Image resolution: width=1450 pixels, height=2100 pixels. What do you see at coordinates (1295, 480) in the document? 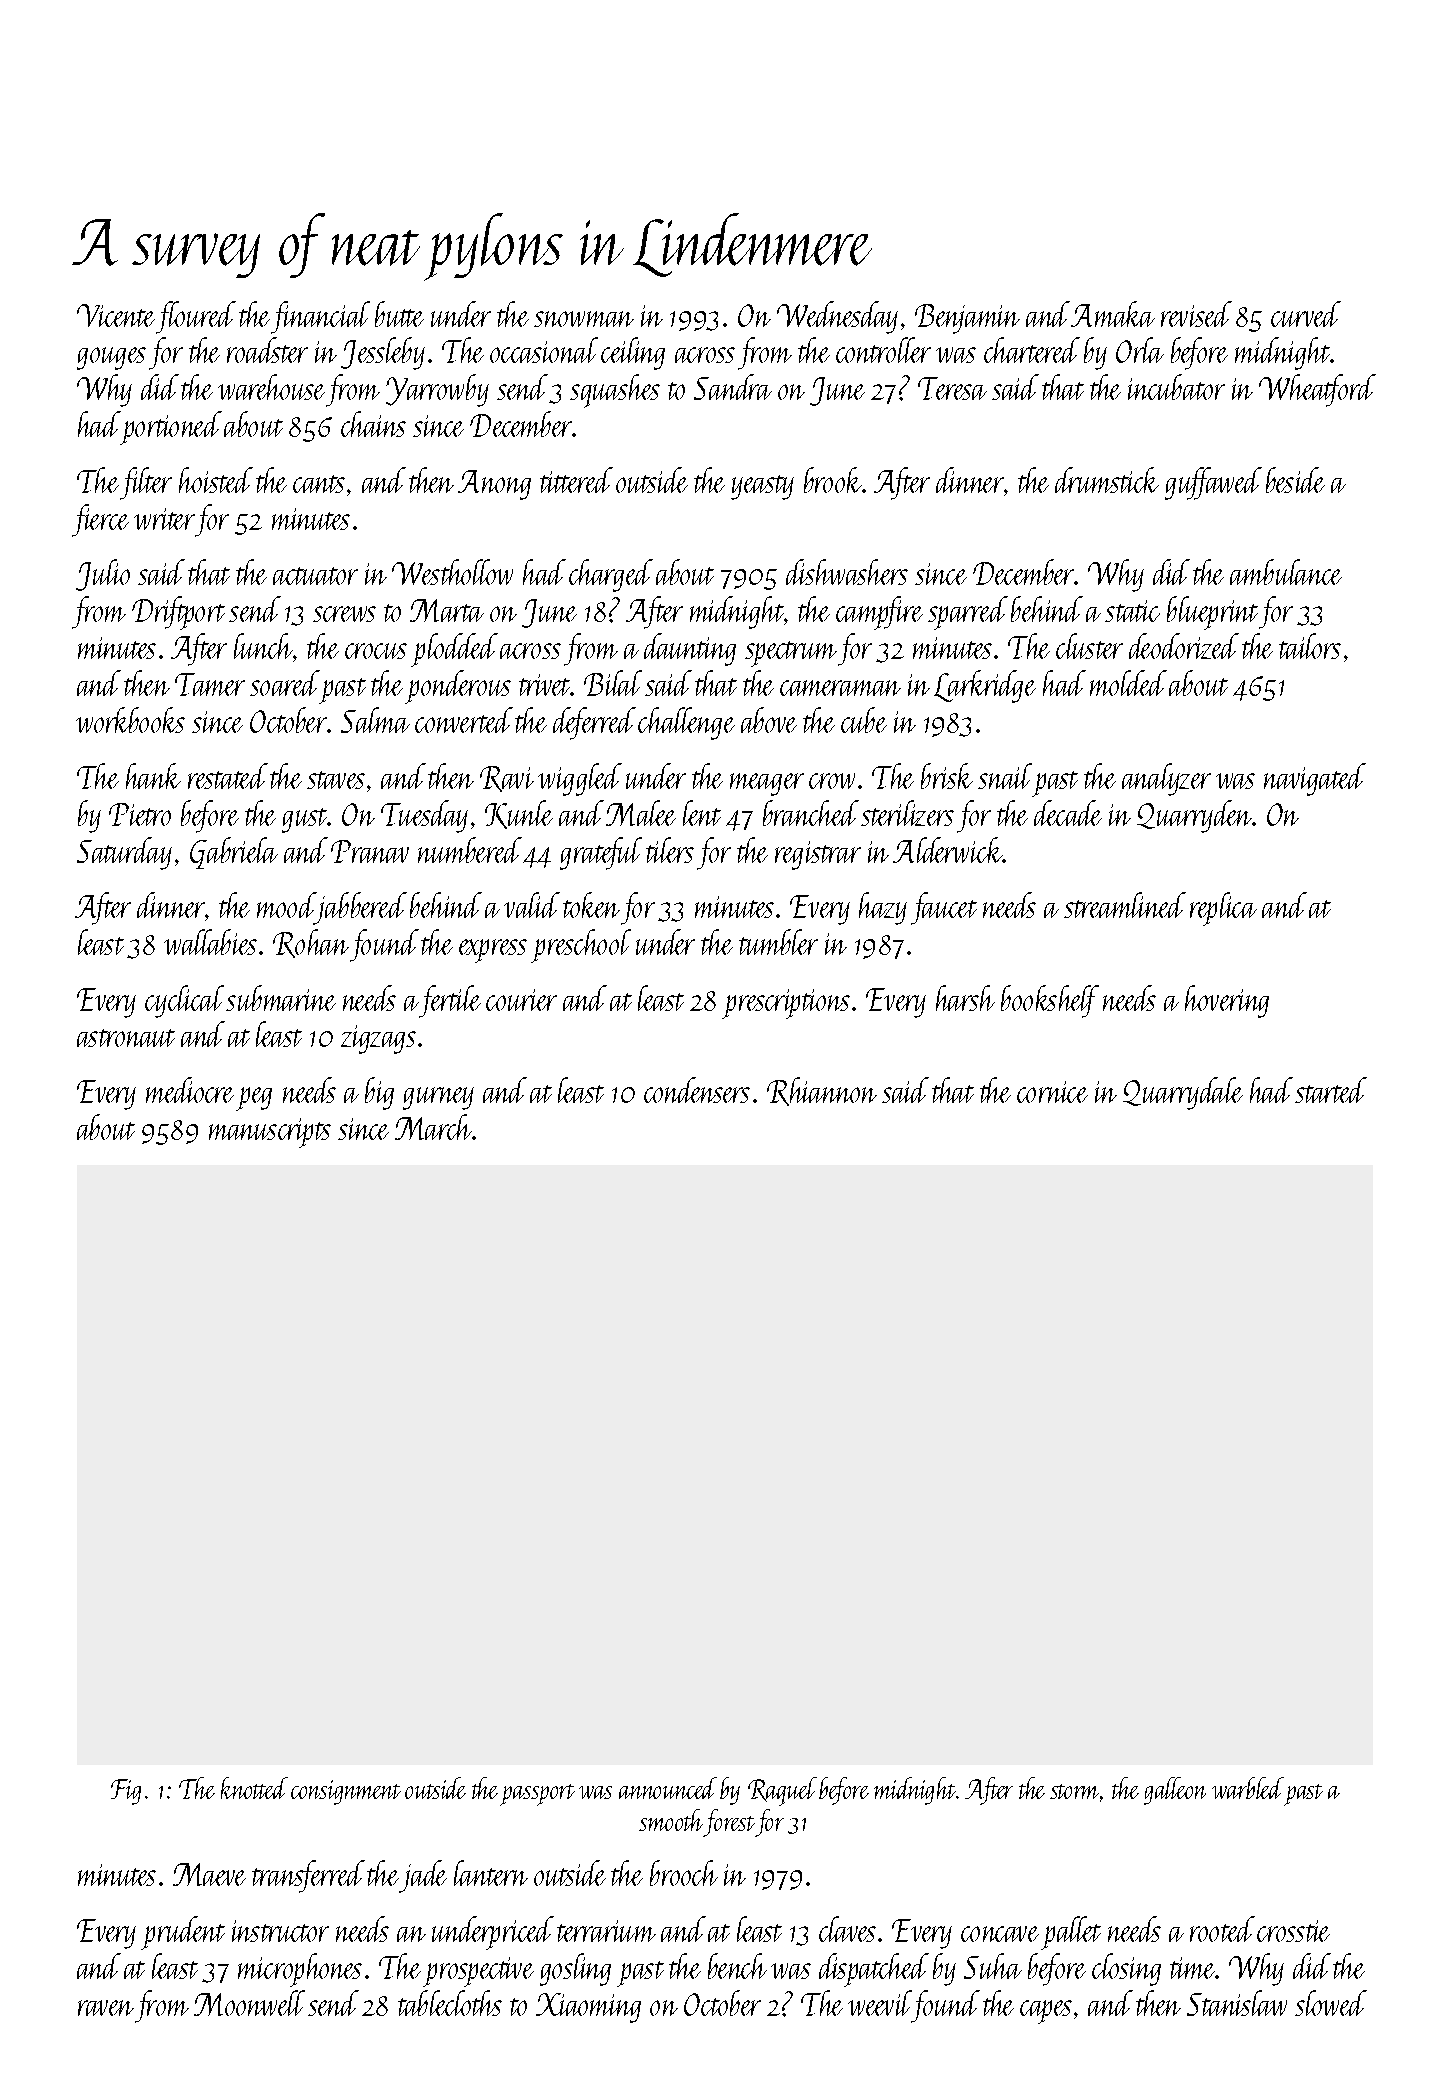
I see `beside` at bounding box center [1295, 480].
